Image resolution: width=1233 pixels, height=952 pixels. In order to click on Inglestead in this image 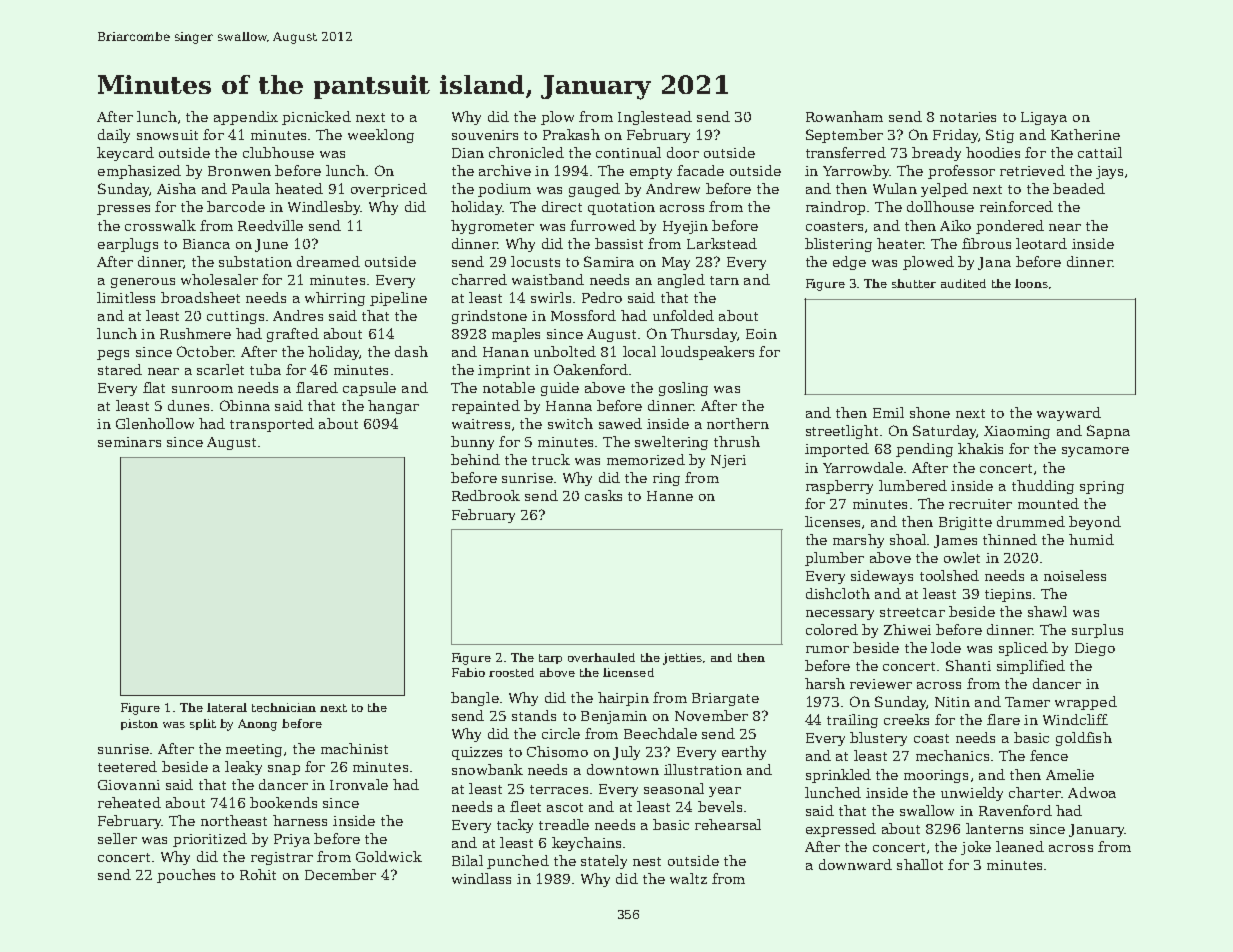, I will do `click(655, 118)`.
